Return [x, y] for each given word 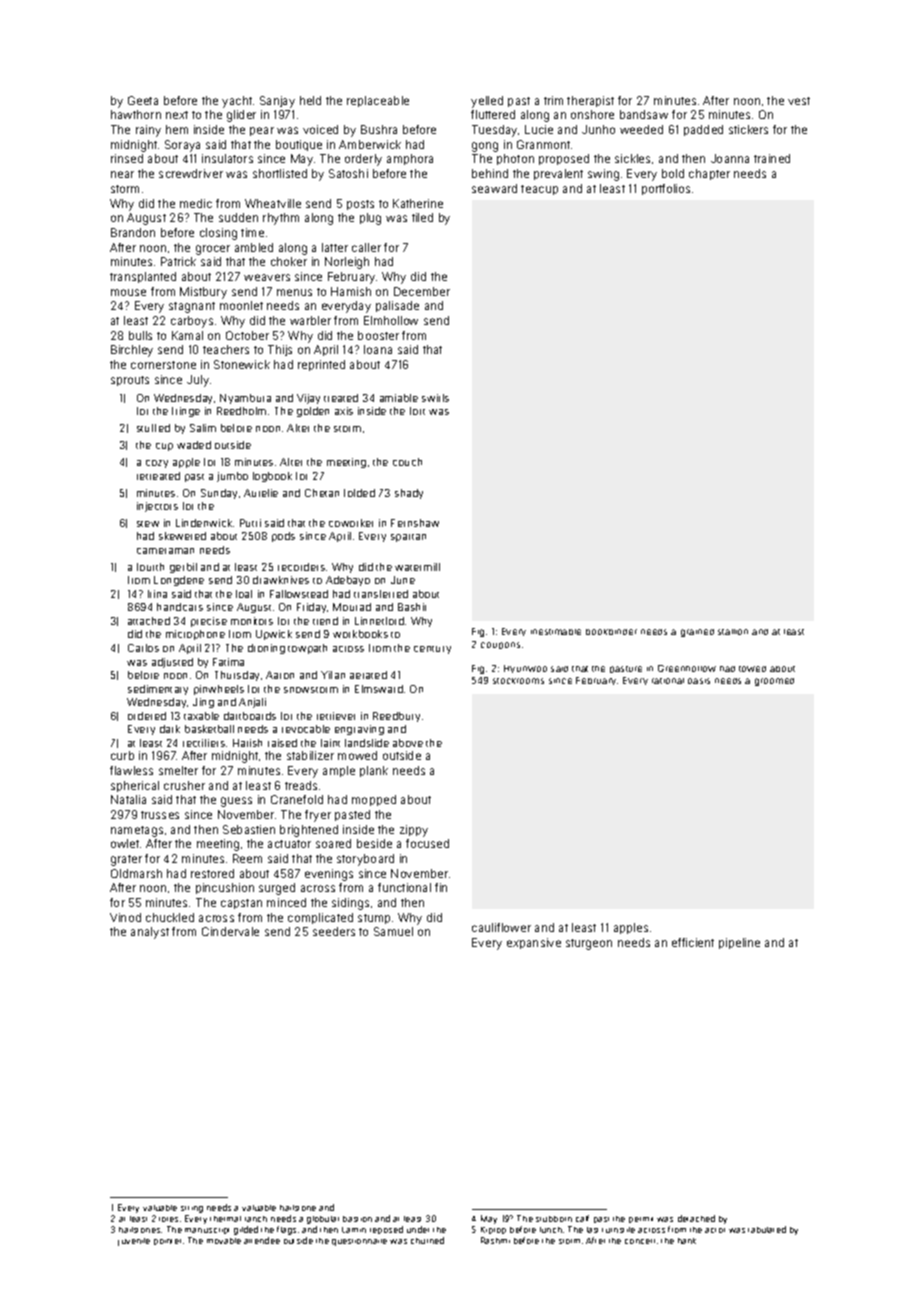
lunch [551, 1230]
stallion [733, 632]
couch [407, 462]
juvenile [134, 1242]
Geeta [143, 100]
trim [553, 100]
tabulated [767, 1229]
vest [799, 101]
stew [148, 524]
